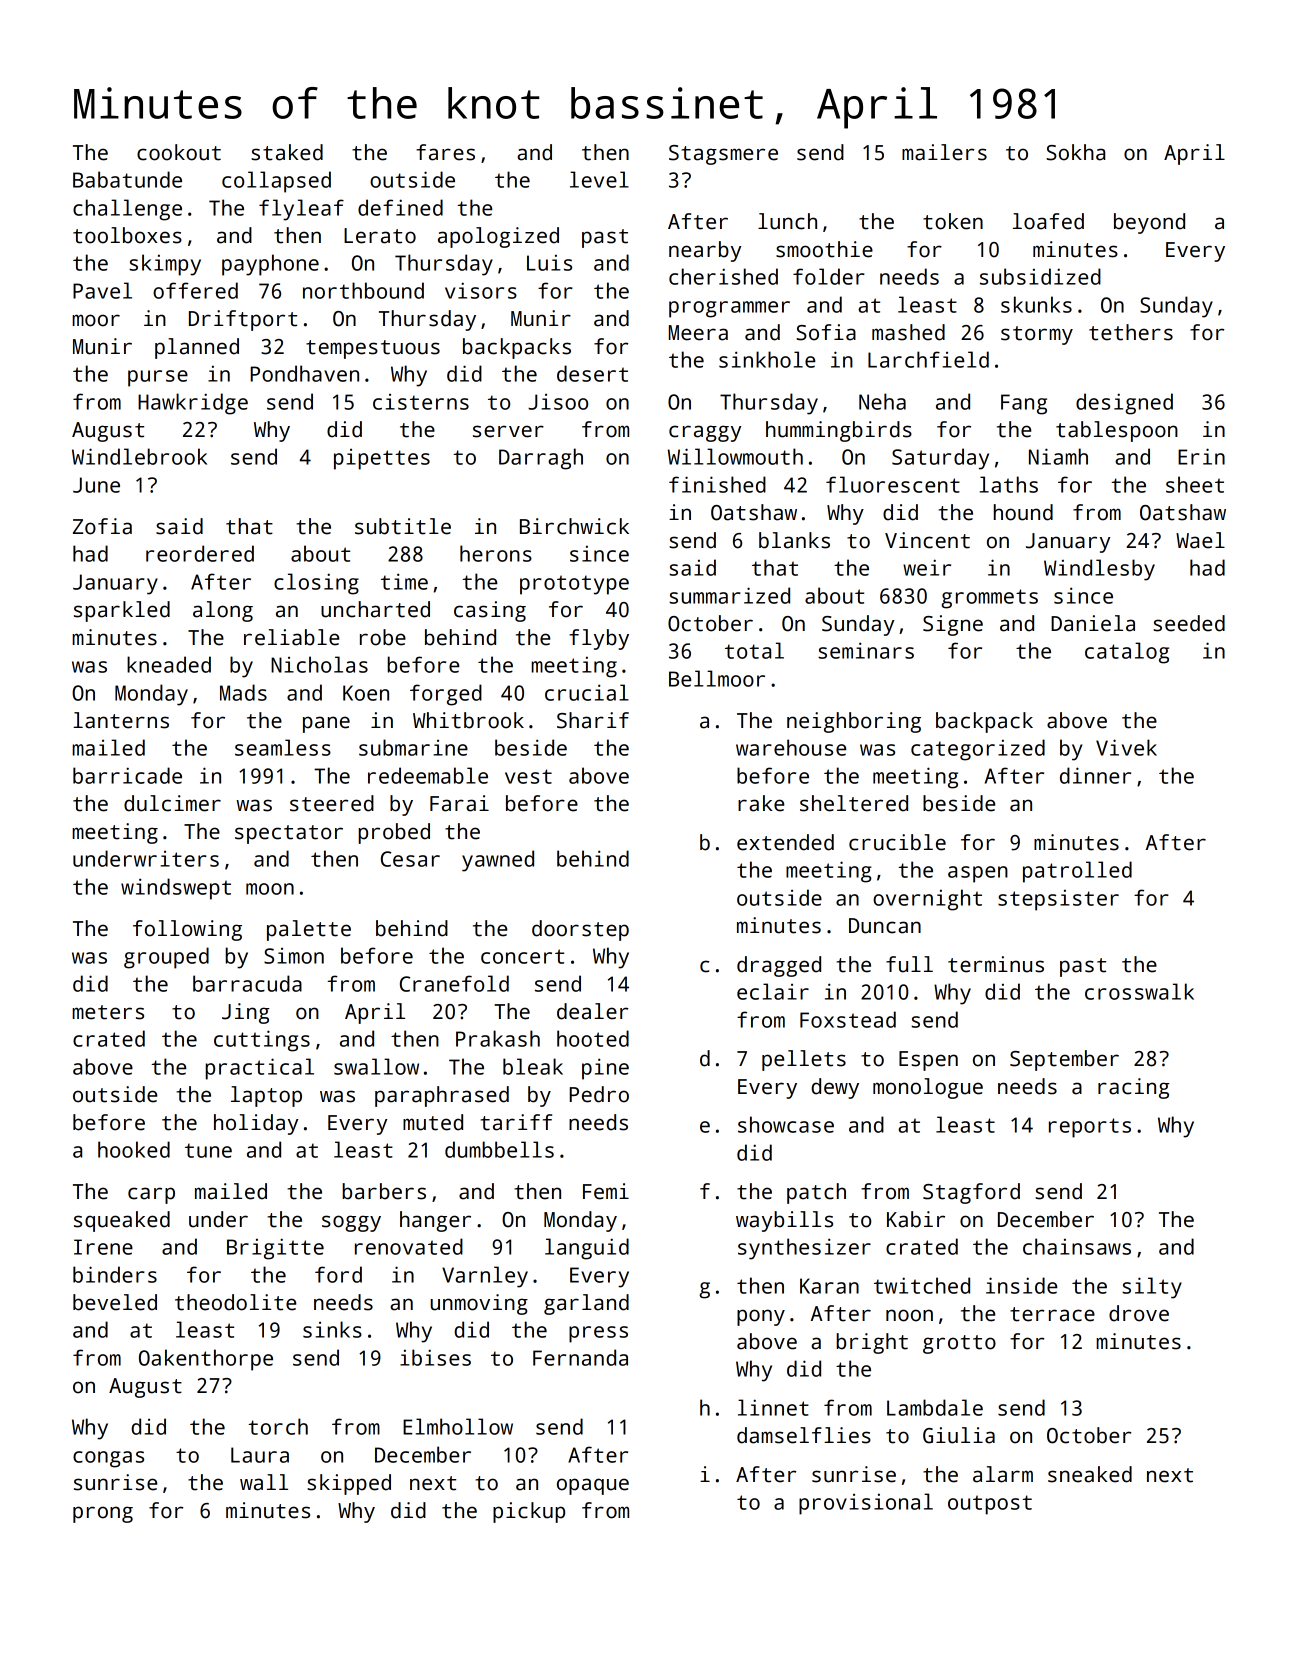  I want to click on Fang, so click(1024, 404).
